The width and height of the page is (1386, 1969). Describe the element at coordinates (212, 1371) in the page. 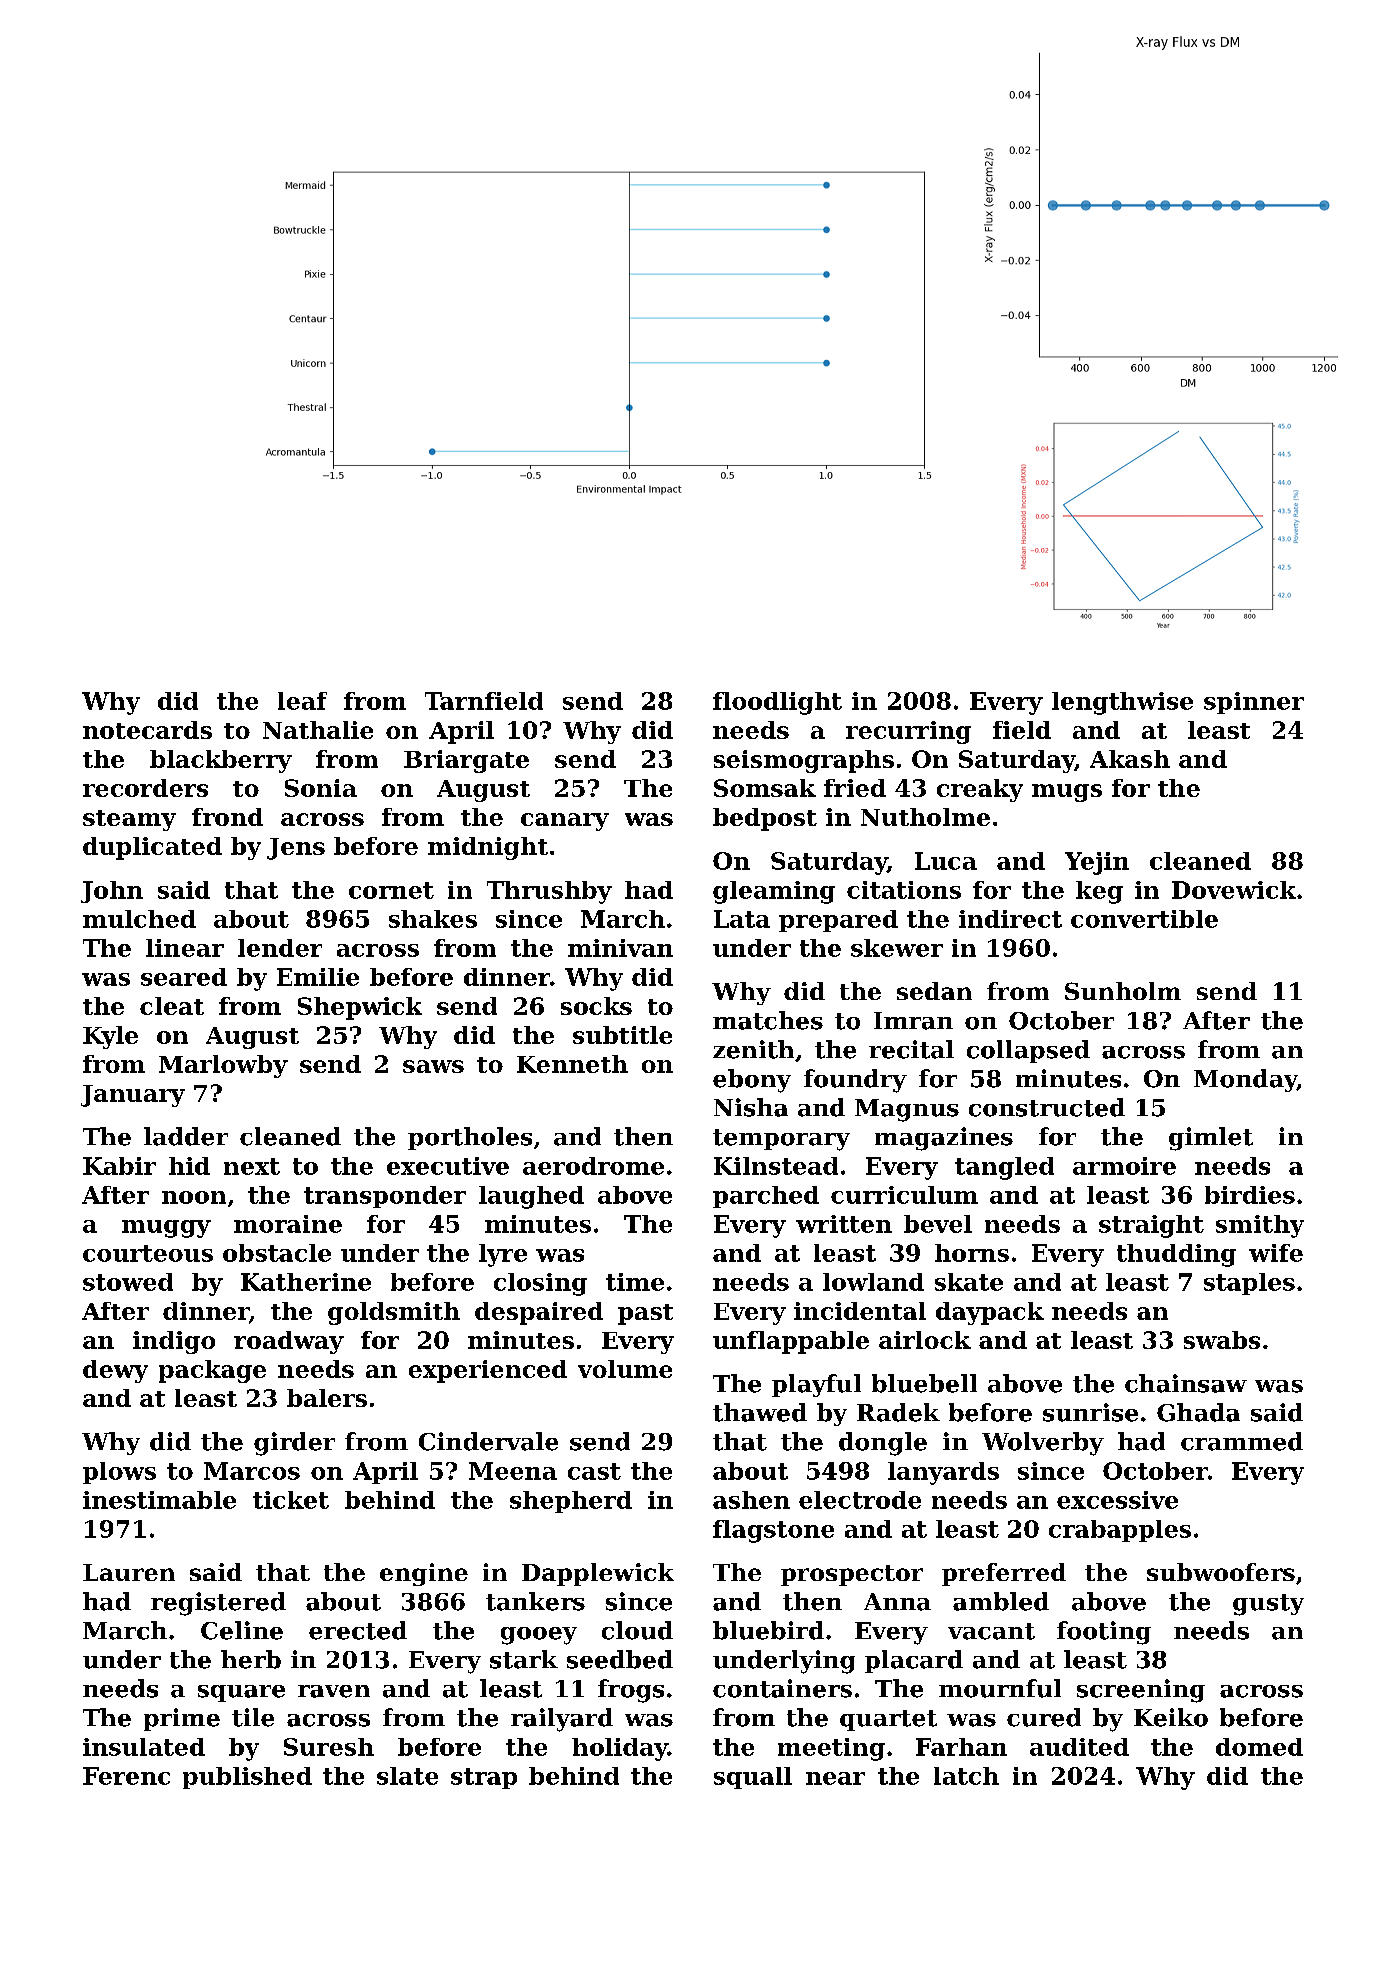

I see `package` at that location.
